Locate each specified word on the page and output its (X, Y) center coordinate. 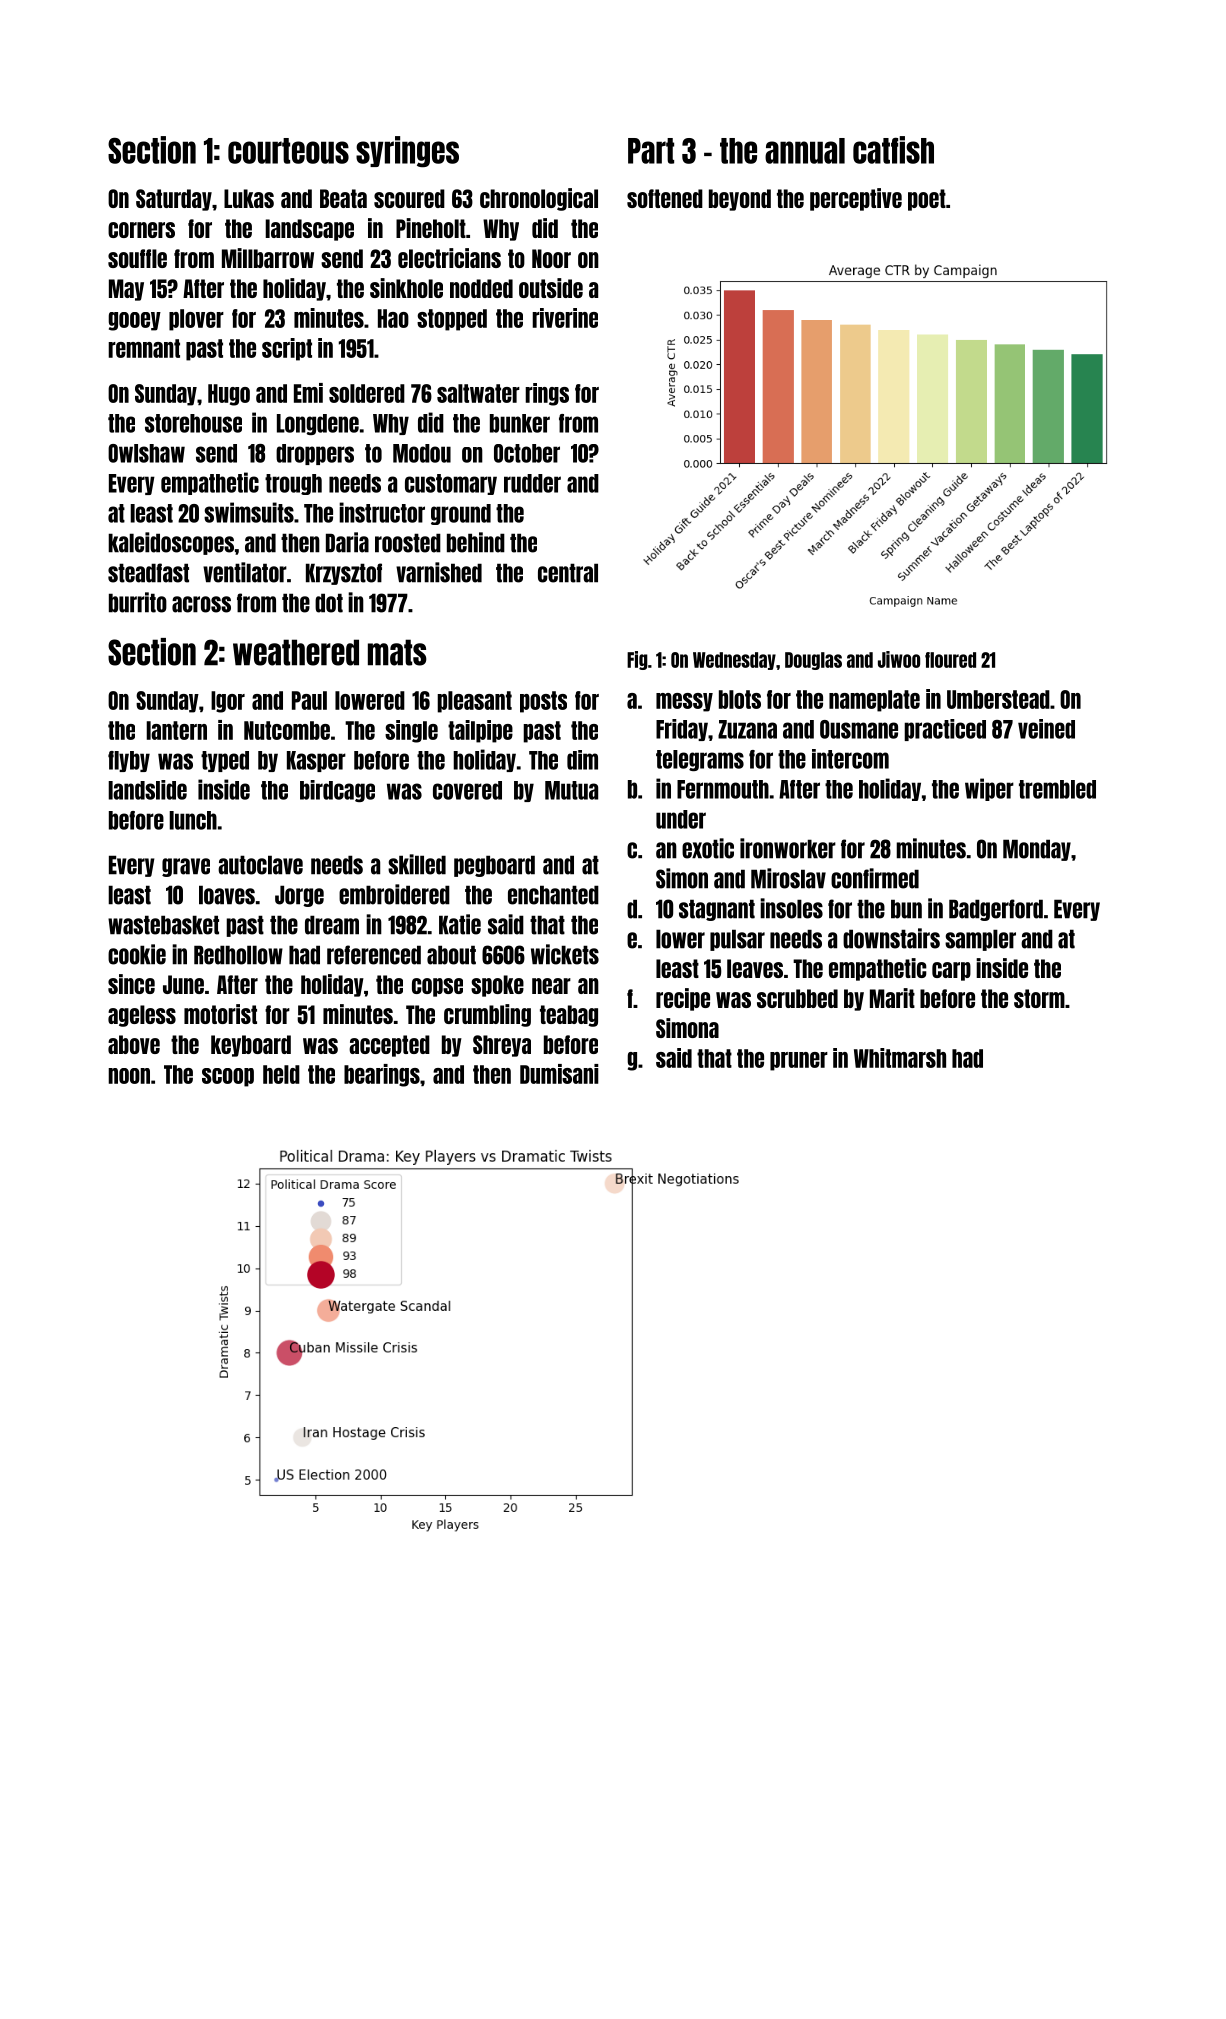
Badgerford (996, 910)
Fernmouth (723, 789)
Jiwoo (899, 659)
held (281, 1074)
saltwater (478, 393)
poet (927, 200)
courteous (288, 151)
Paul (309, 700)
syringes (407, 152)
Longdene (318, 424)
